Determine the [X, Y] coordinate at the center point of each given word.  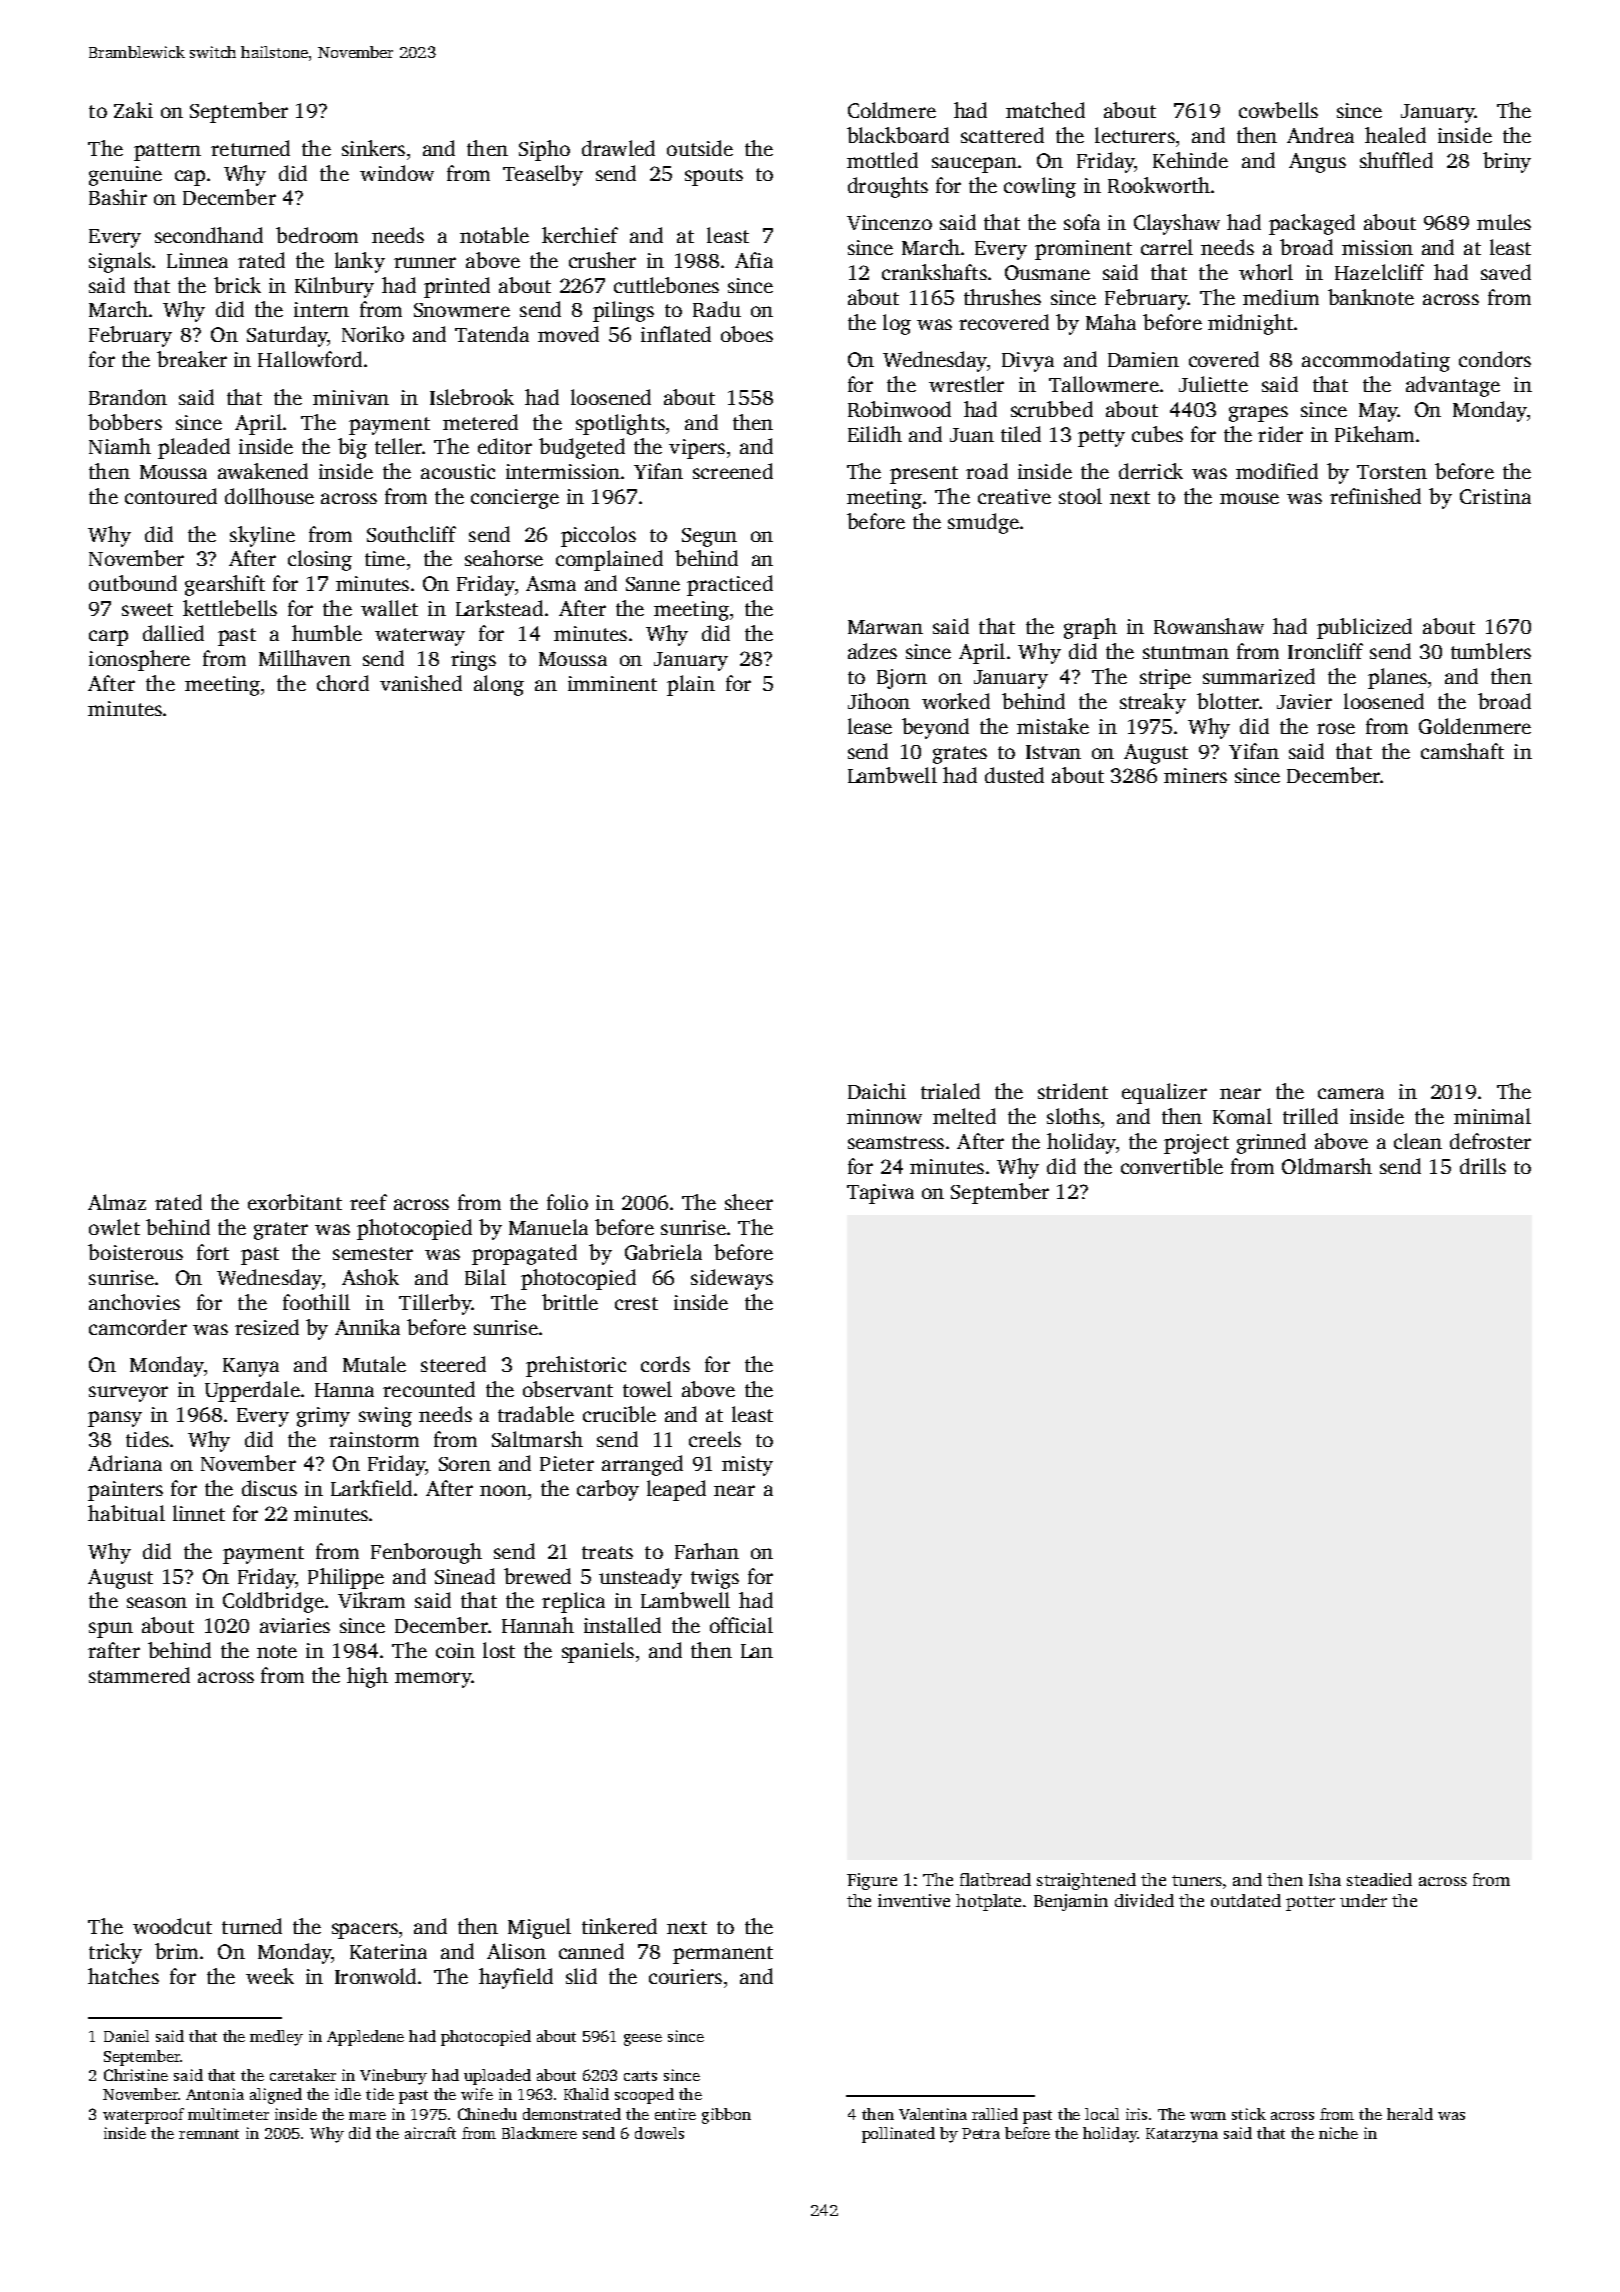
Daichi [877, 1091]
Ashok [370, 1277]
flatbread [995, 1879]
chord [343, 683]
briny [1507, 162]
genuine [125, 176]
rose [1336, 728]
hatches [123, 1976]
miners [1195, 775]
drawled [618, 148]
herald [1410, 2114]
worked [956, 701]
